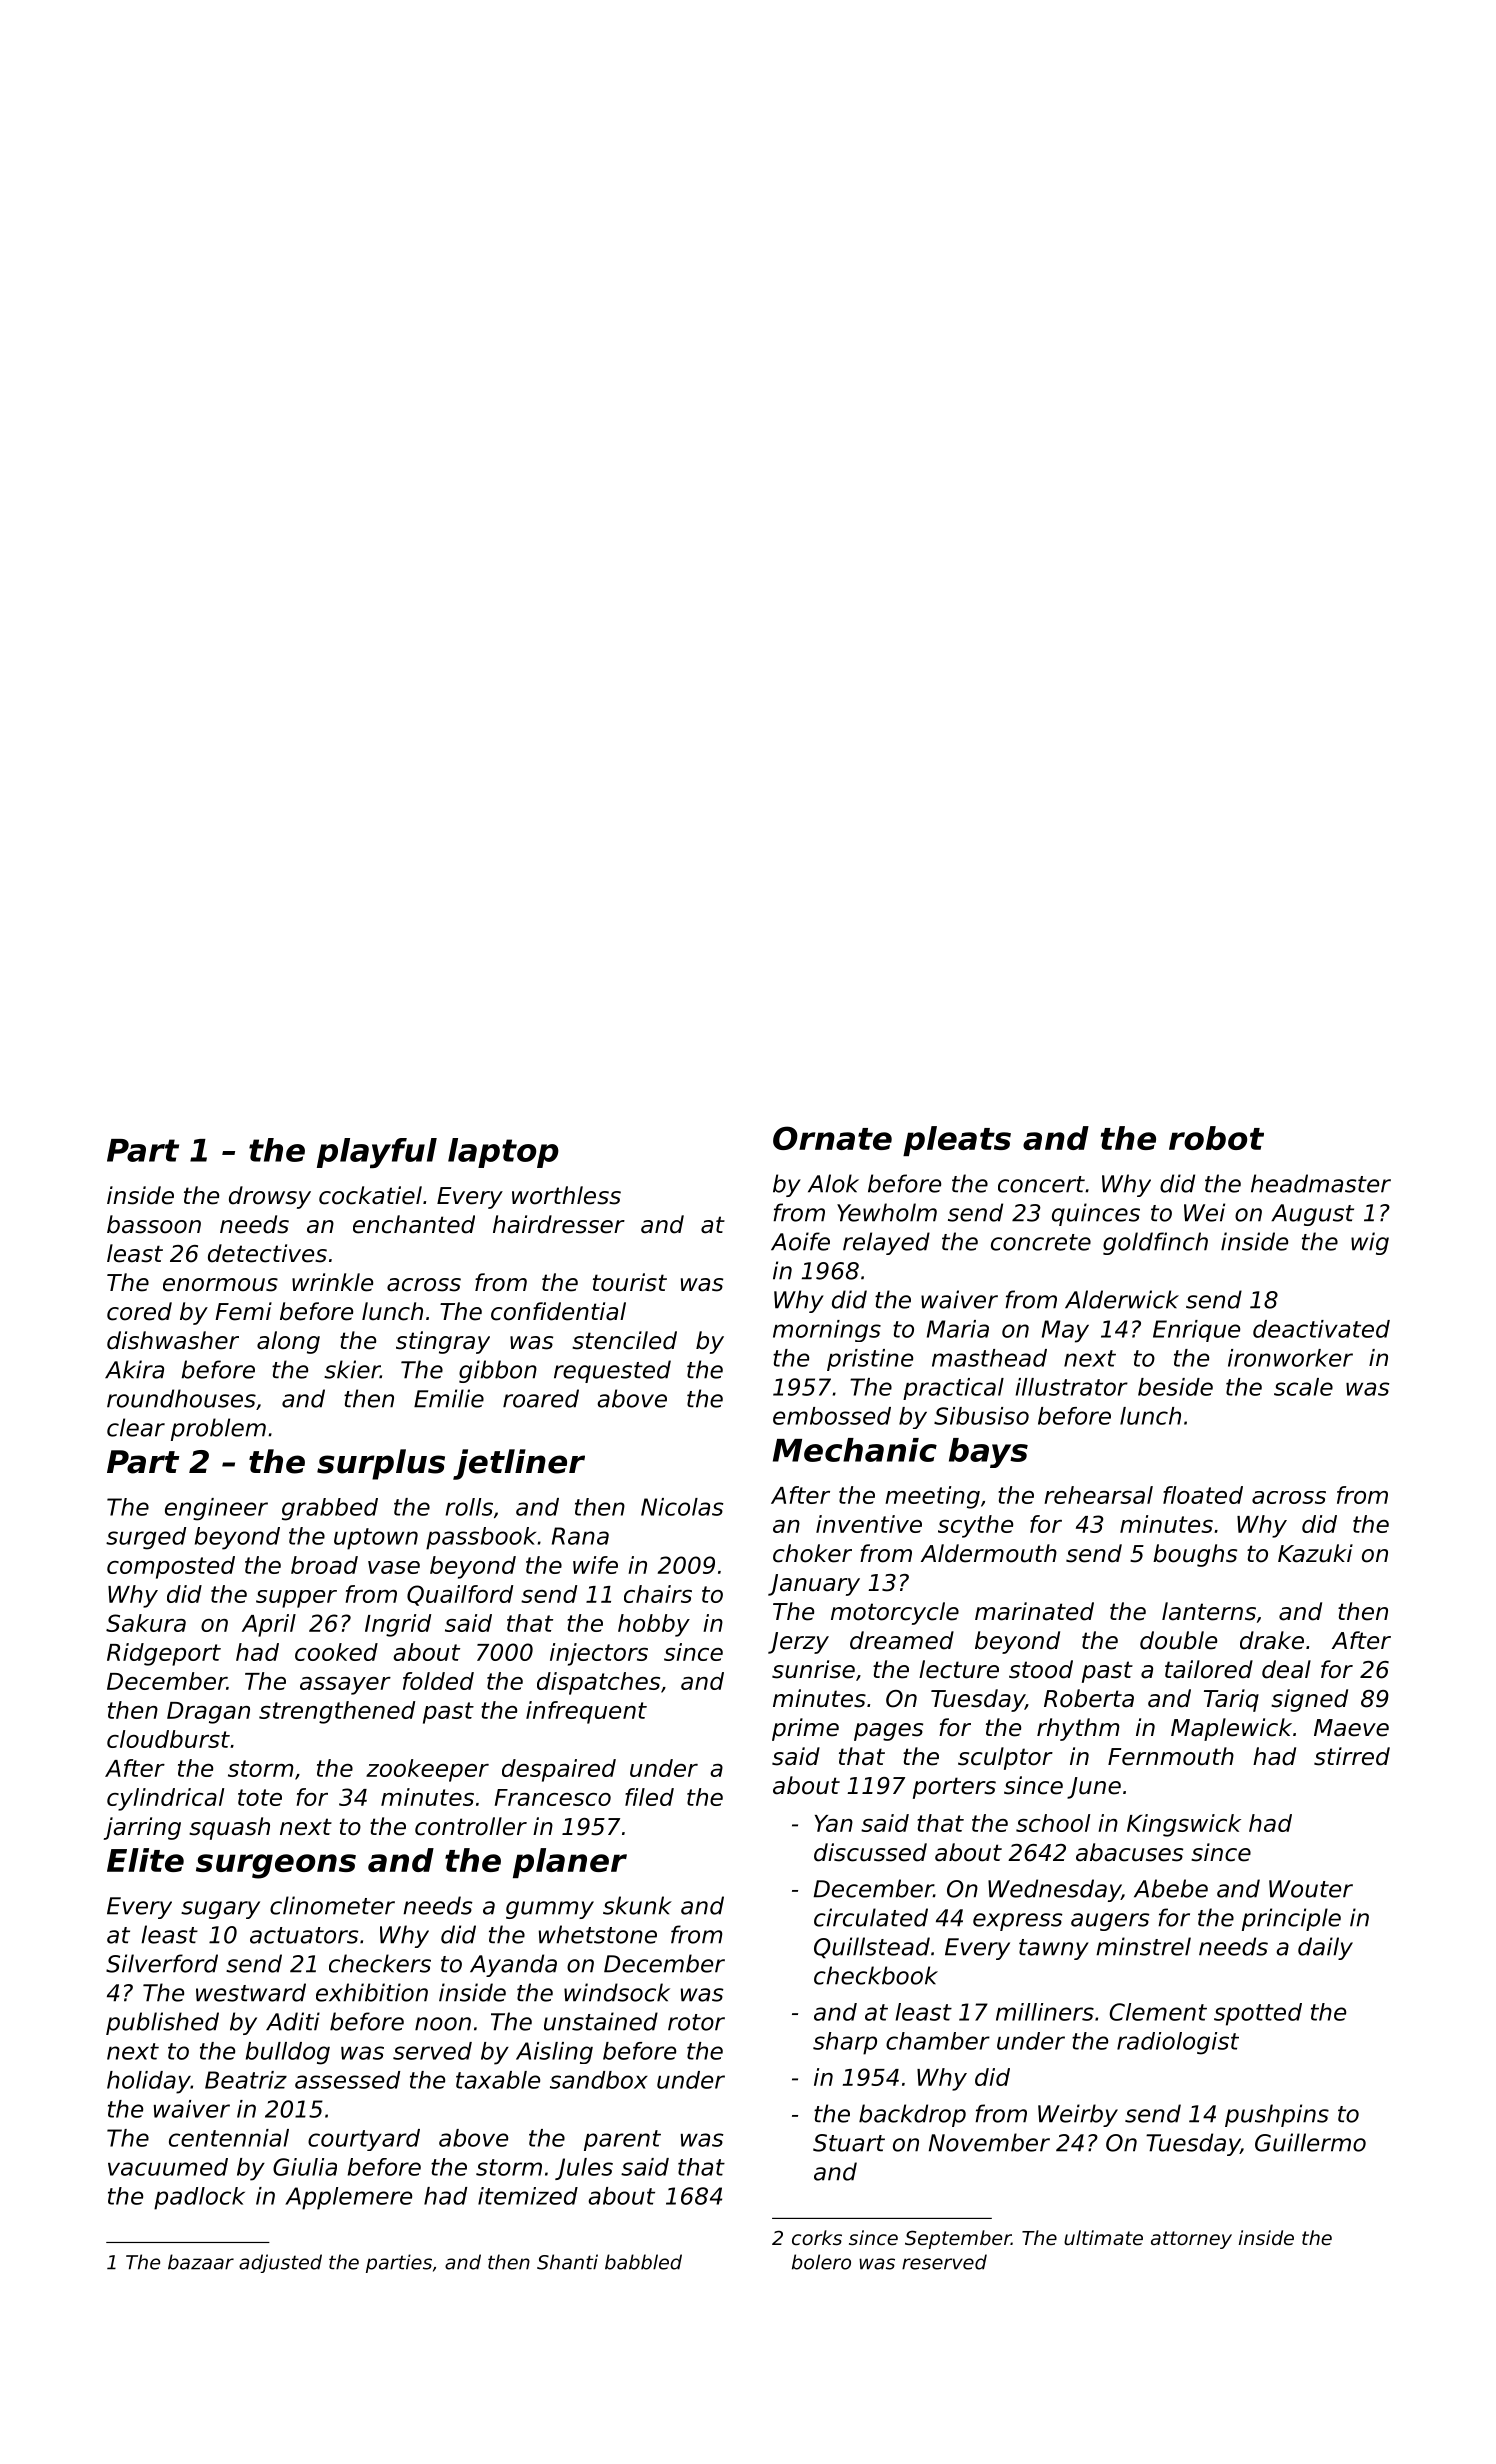 This document has width=1496, height=2464. What do you see at coordinates (146, 1623) in the document?
I see `Sakura` at bounding box center [146, 1623].
